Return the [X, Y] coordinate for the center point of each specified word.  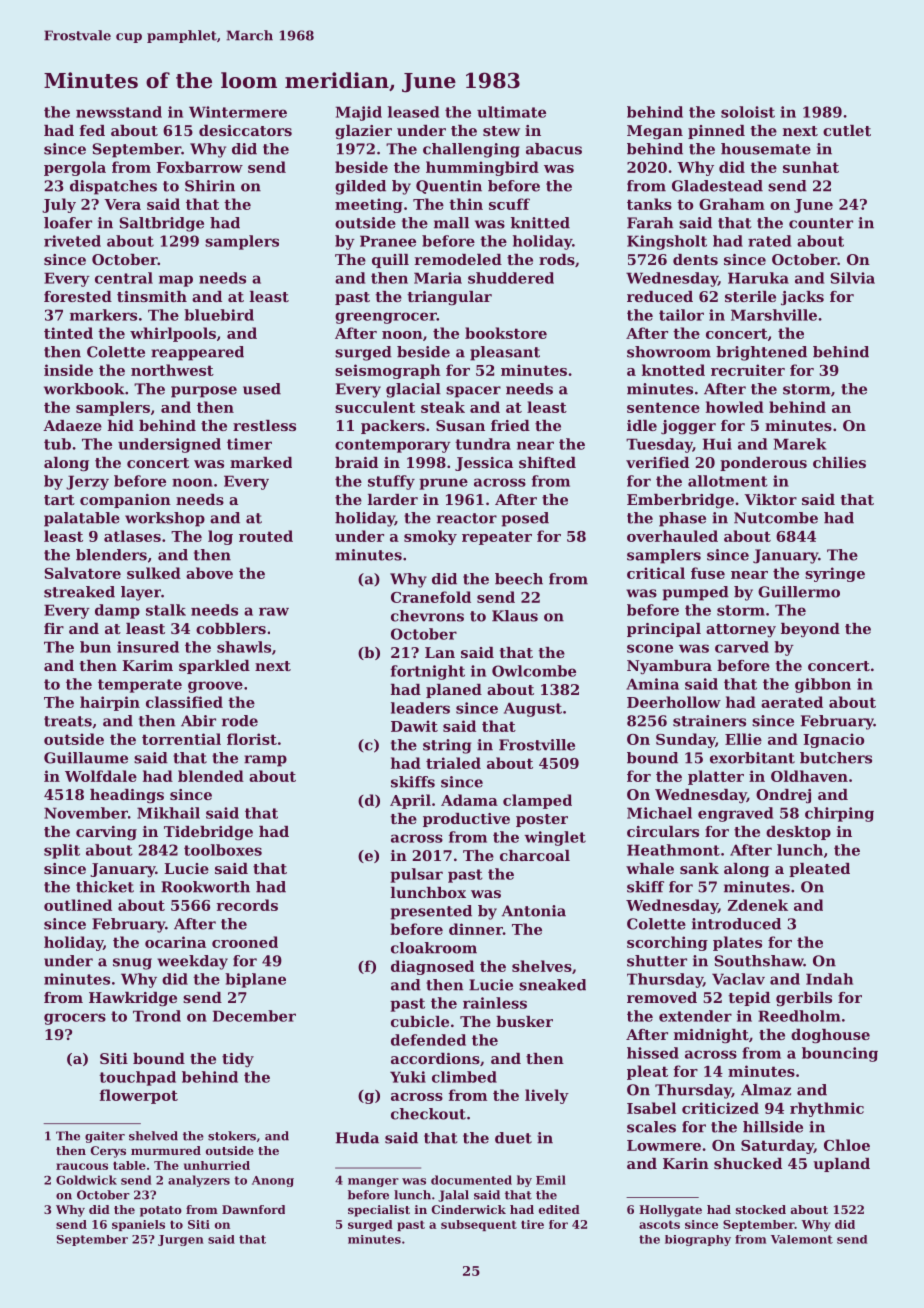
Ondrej [783, 796]
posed [525, 519]
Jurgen [181, 1240]
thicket [105, 887]
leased [413, 112]
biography [698, 1240]
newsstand [119, 112]
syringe [835, 574]
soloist [748, 112]
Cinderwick [469, 1209]
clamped [537, 801]
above [209, 573]
